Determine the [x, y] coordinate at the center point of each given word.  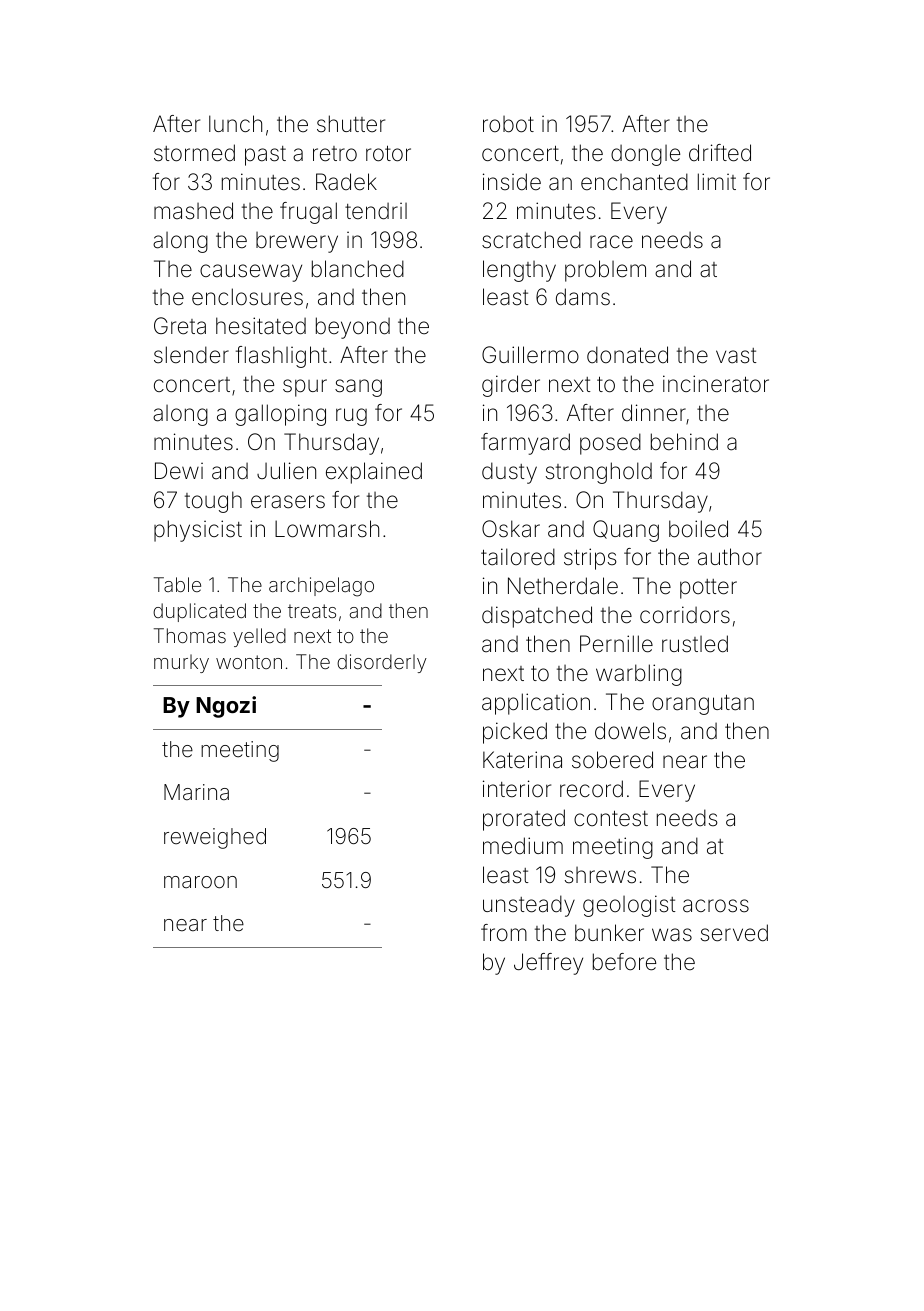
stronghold [599, 473]
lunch [235, 123]
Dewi [179, 471]
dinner [654, 413]
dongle [645, 155]
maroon [200, 882]
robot [508, 124]
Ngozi [226, 707]
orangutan [703, 704]
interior [517, 789]
